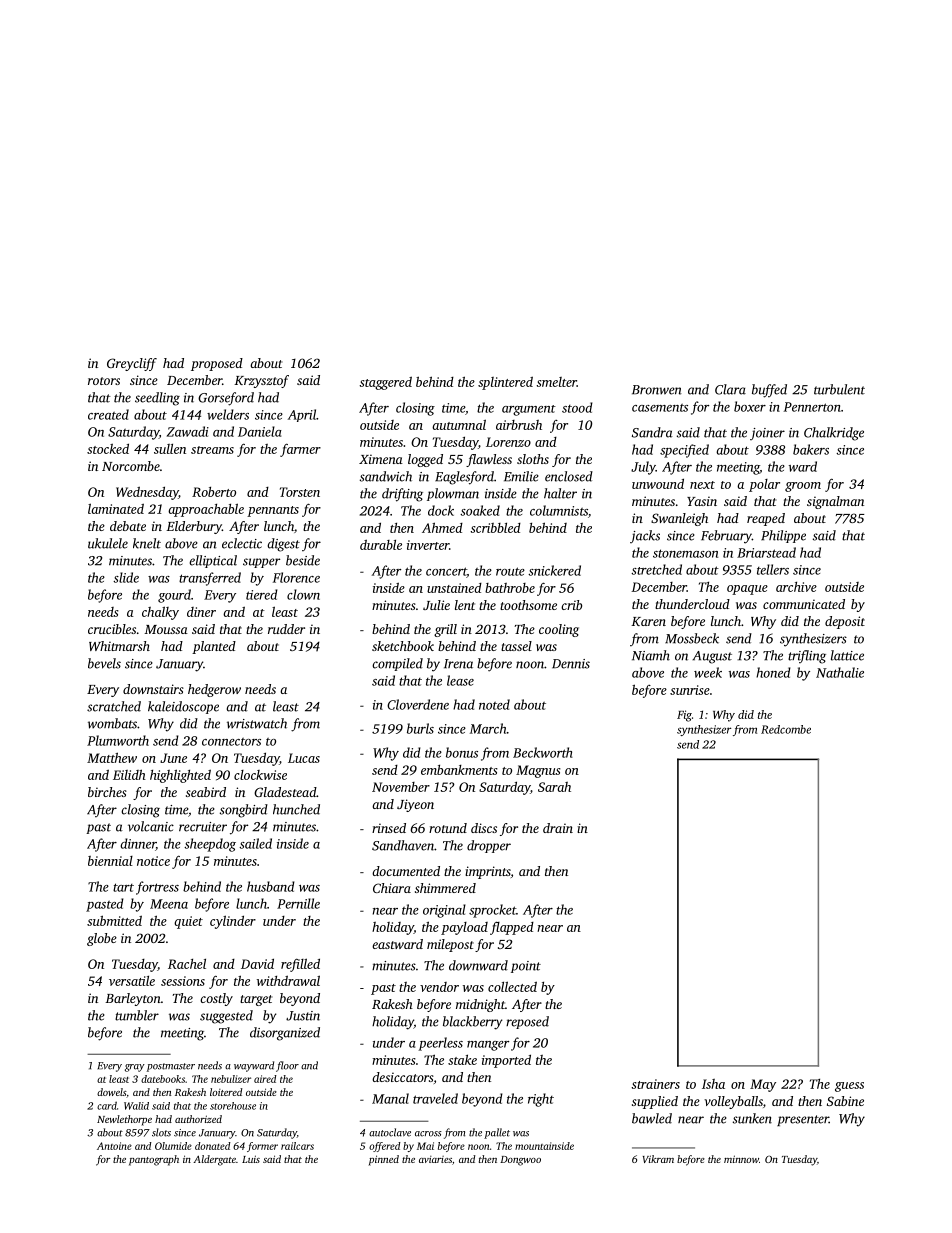 This image has width=952, height=1233. Describe the element at coordinates (657, 390) in the image. I see `Bronwen` at that location.
